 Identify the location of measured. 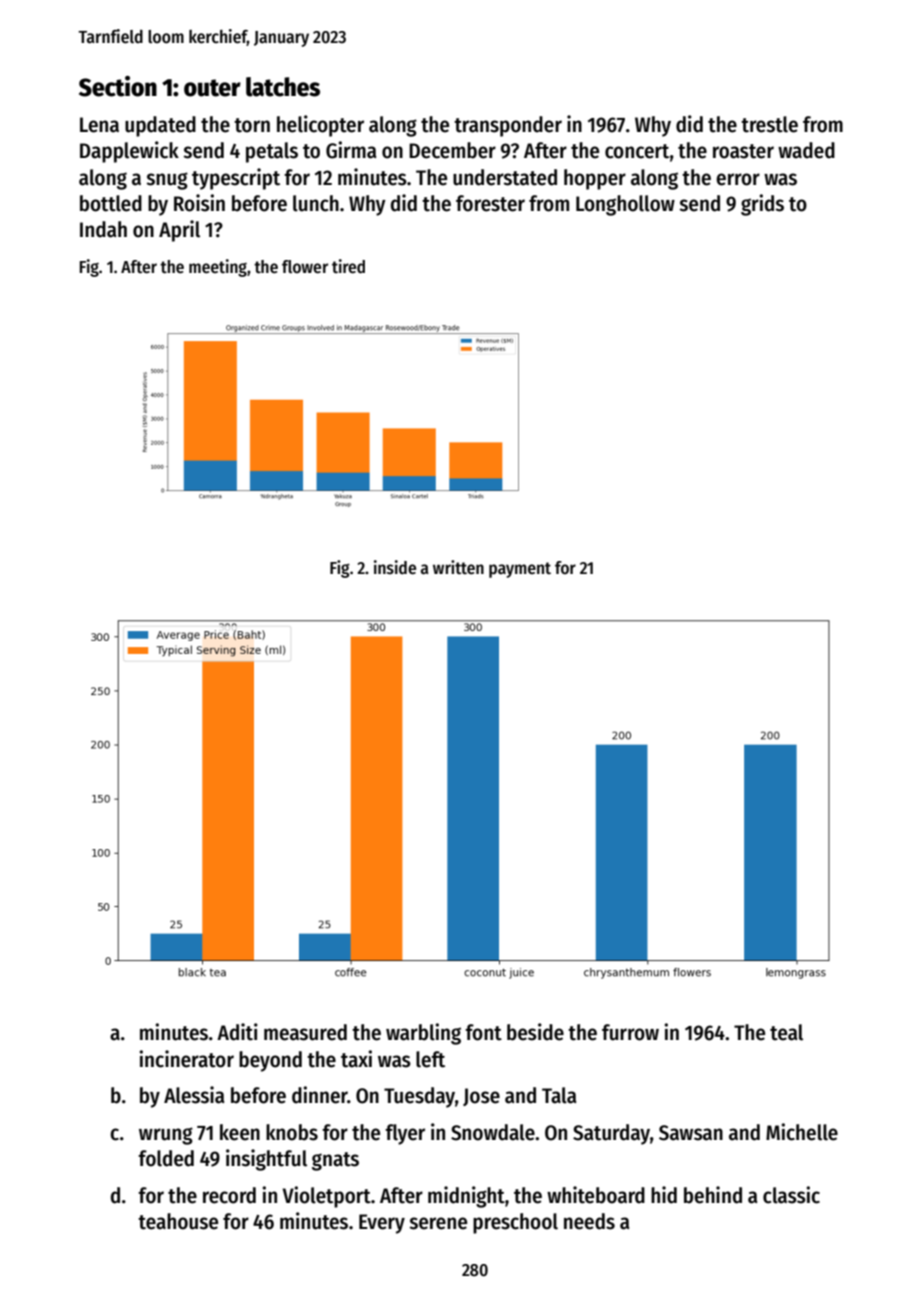
(305, 1032).
